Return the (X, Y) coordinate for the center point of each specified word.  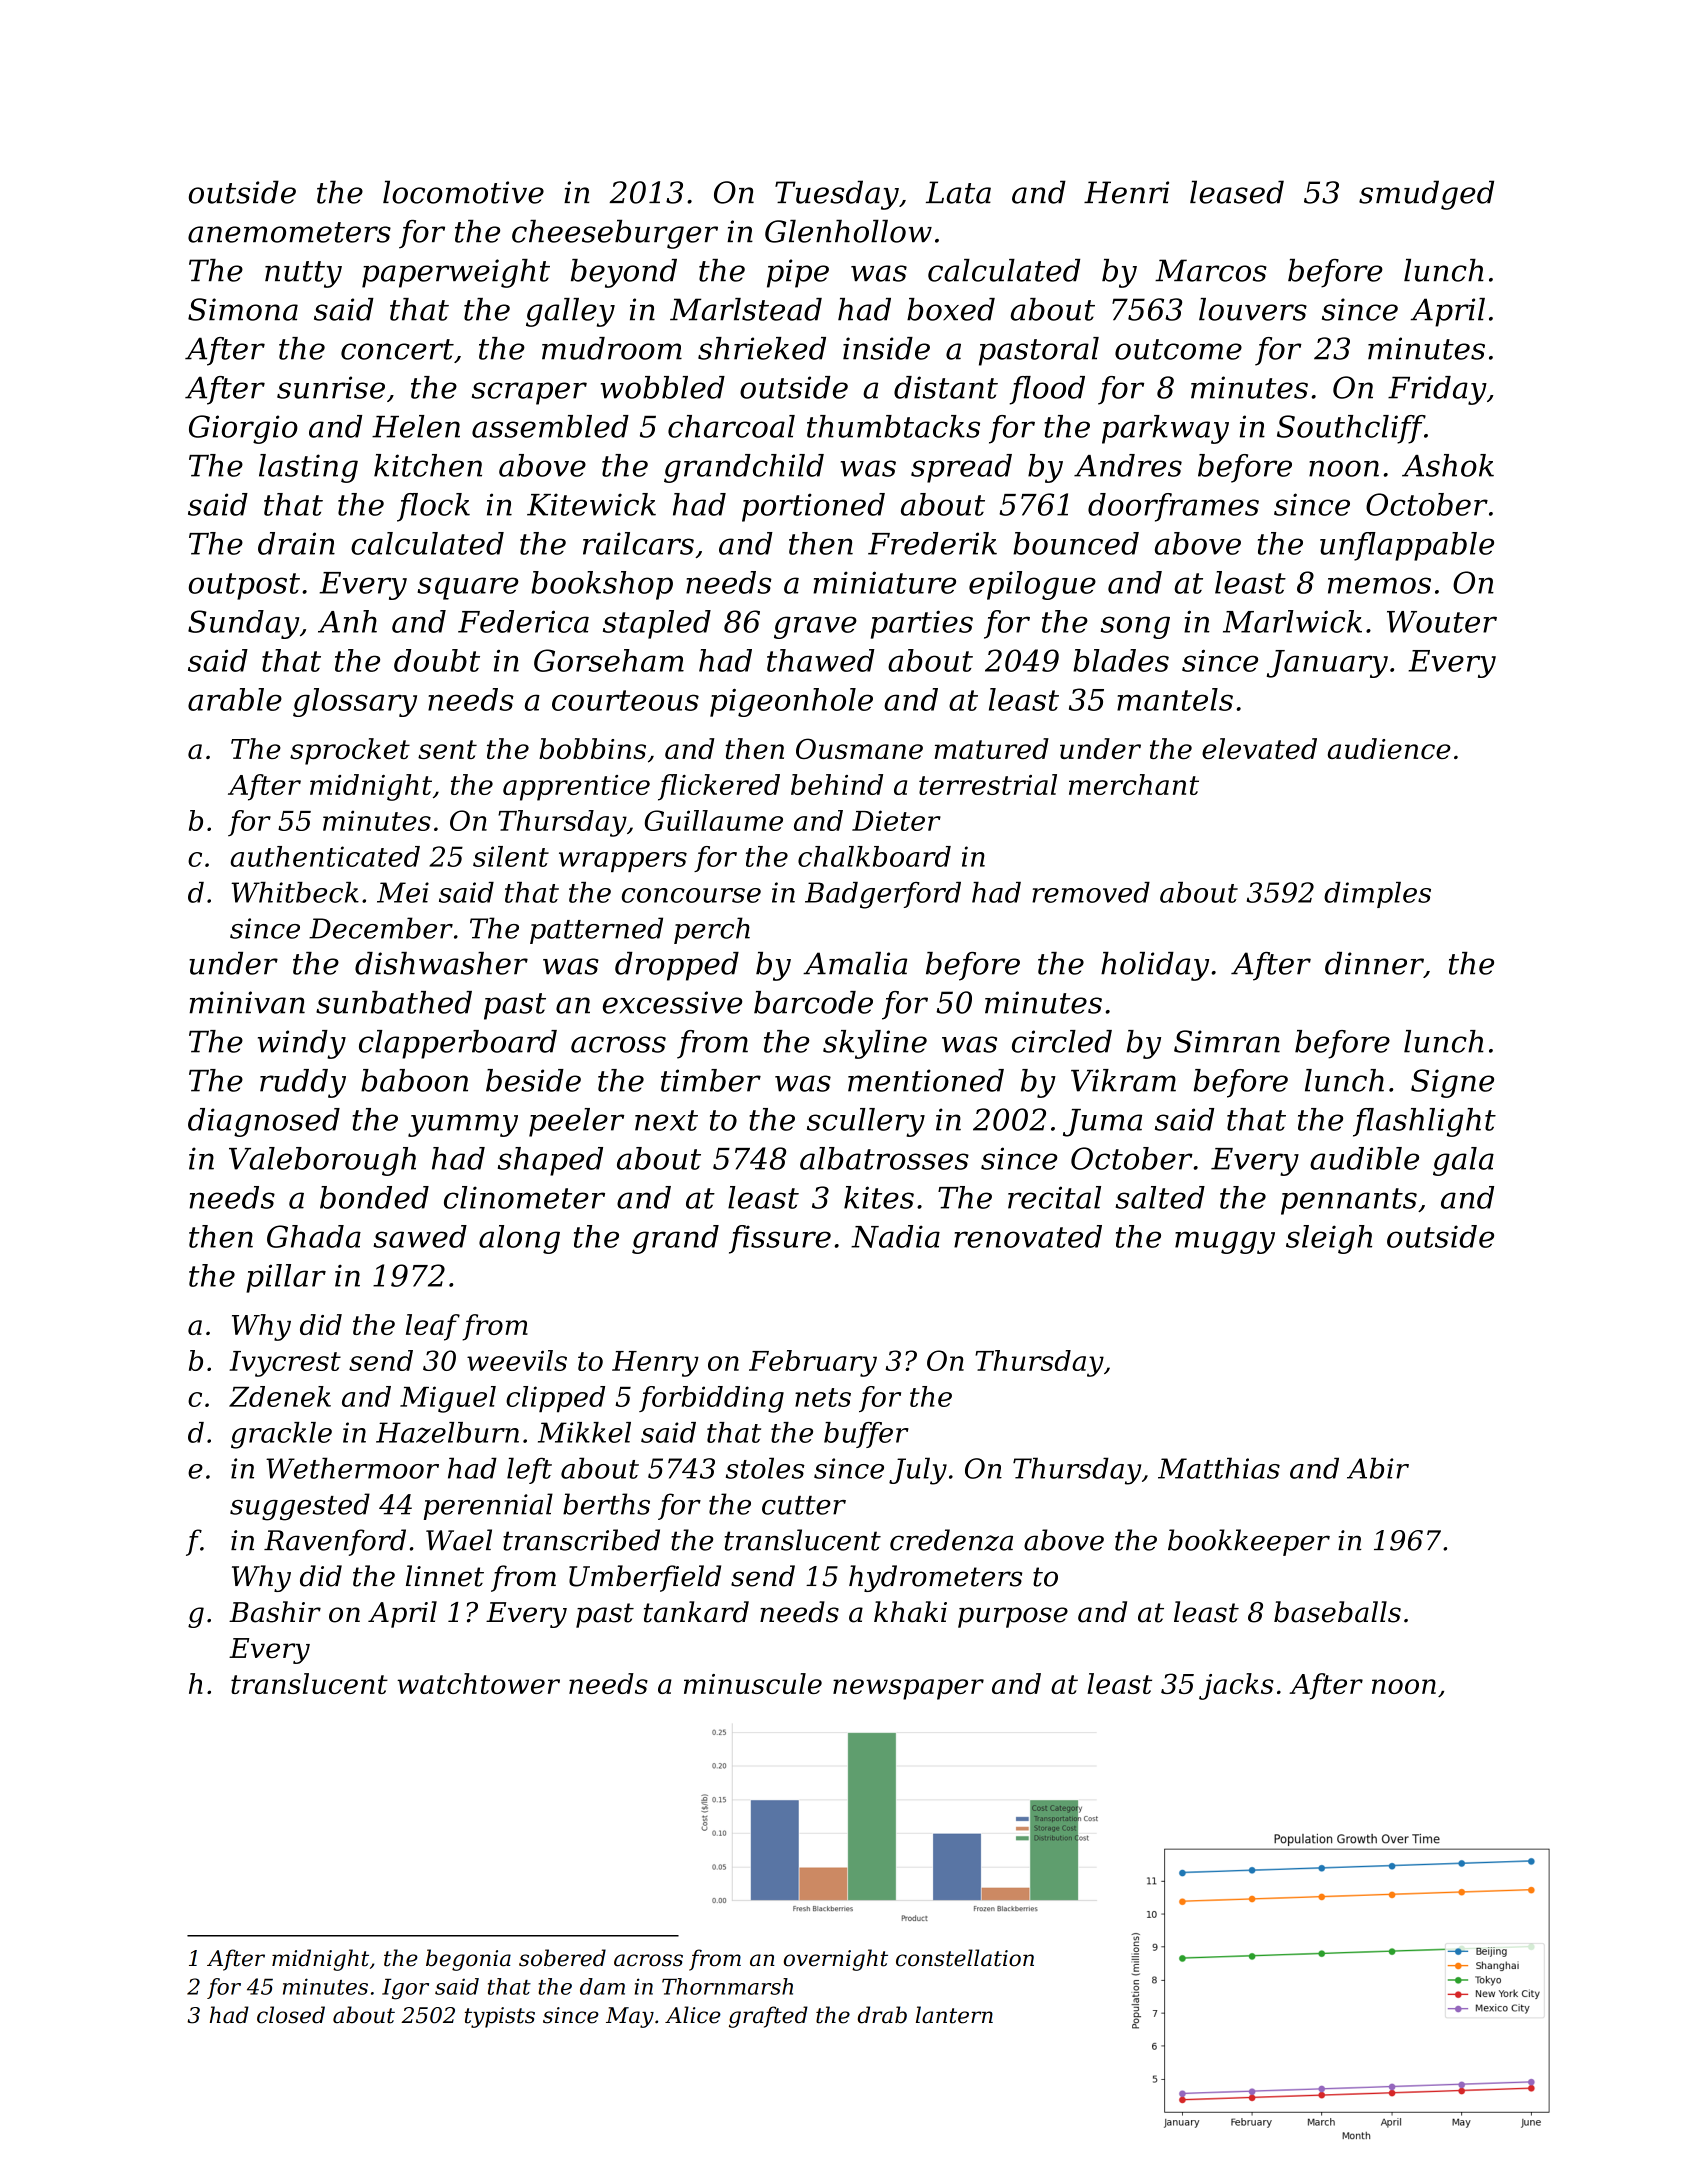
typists (500, 2017)
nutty (303, 274)
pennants (1349, 1201)
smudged (1426, 195)
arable (235, 699)
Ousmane (859, 748)
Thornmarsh (727, 1986)
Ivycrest (285, 1364)
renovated (1028, 1236)
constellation (965, 1958)
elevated (1259, 748)
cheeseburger (615, 234)
